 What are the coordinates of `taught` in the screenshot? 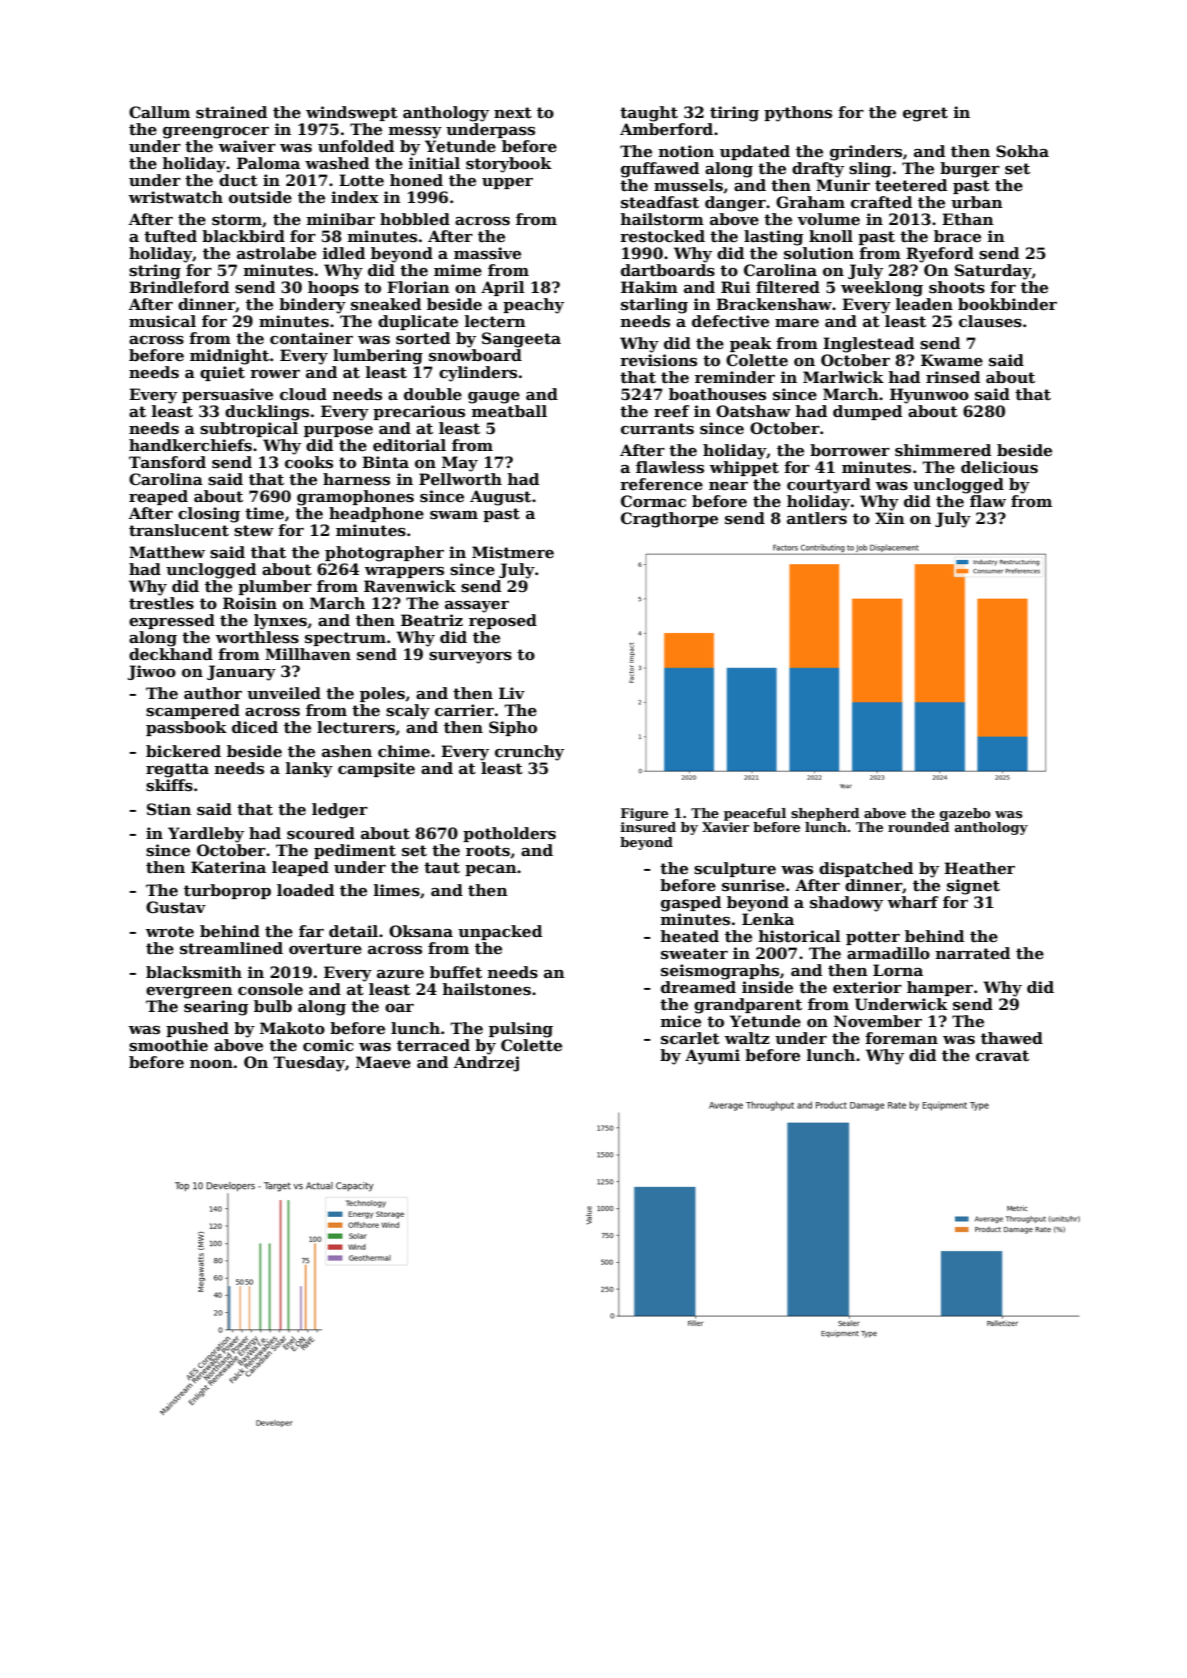 It's located at (649, 114).
